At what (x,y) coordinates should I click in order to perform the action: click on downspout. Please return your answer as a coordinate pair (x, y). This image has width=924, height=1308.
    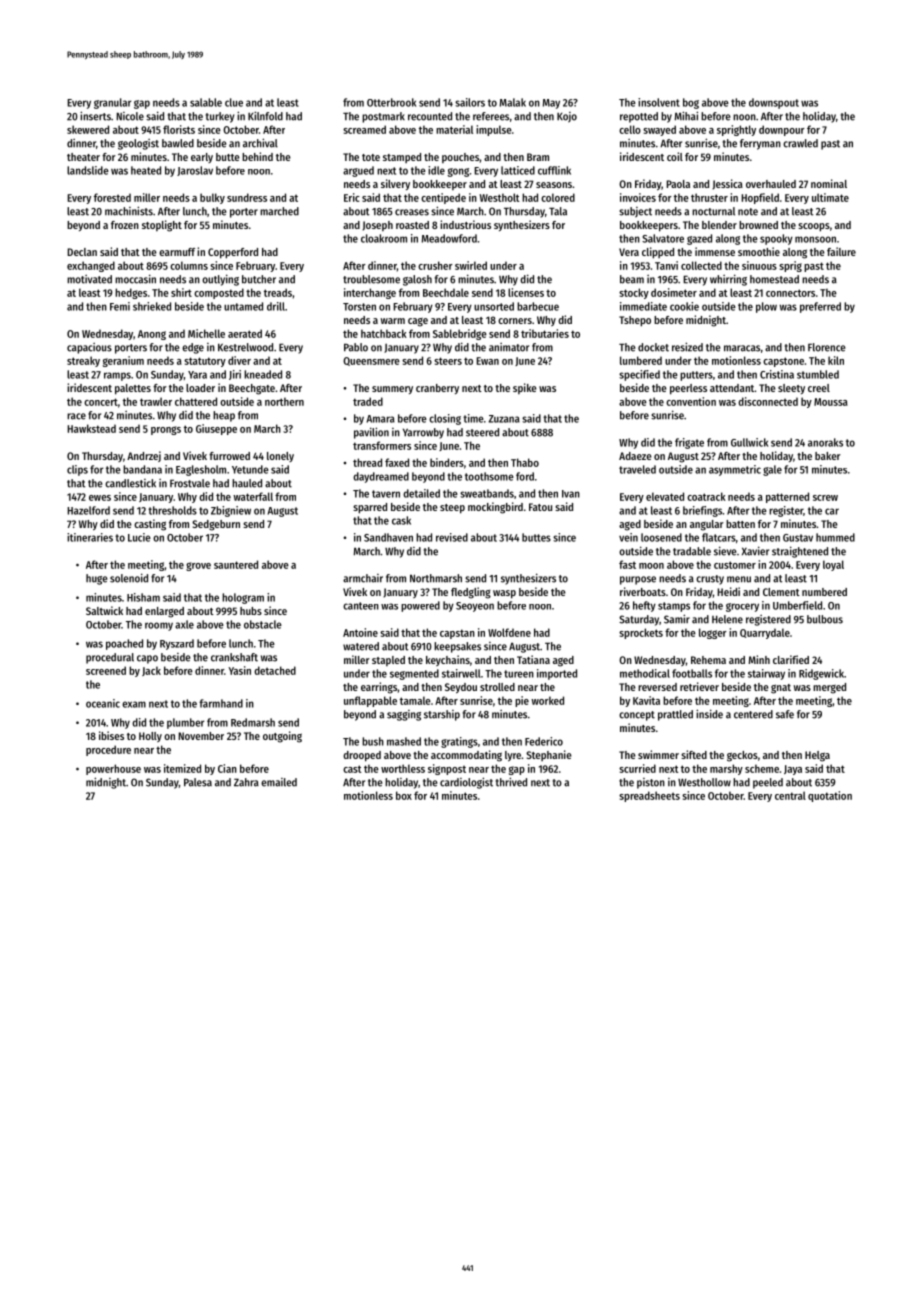
    Looking at the image, I should click on (774, 103).
